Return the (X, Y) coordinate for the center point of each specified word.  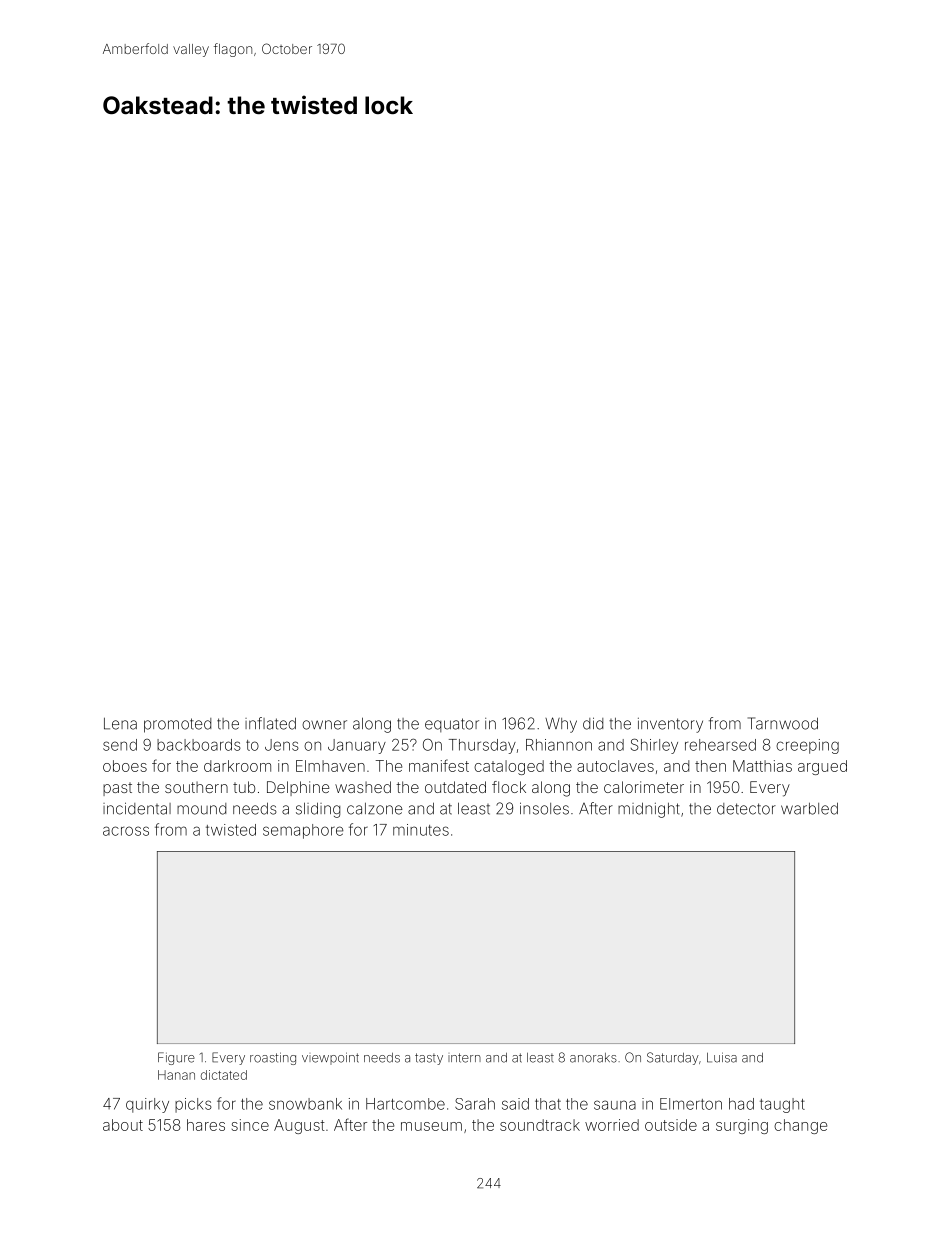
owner (324, 725)
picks (193, 1105)
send (120, 745)
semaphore (303, 831)
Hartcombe (405, 1104)
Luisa (722, 1057)
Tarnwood (783, 723)
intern (464, 1058)
